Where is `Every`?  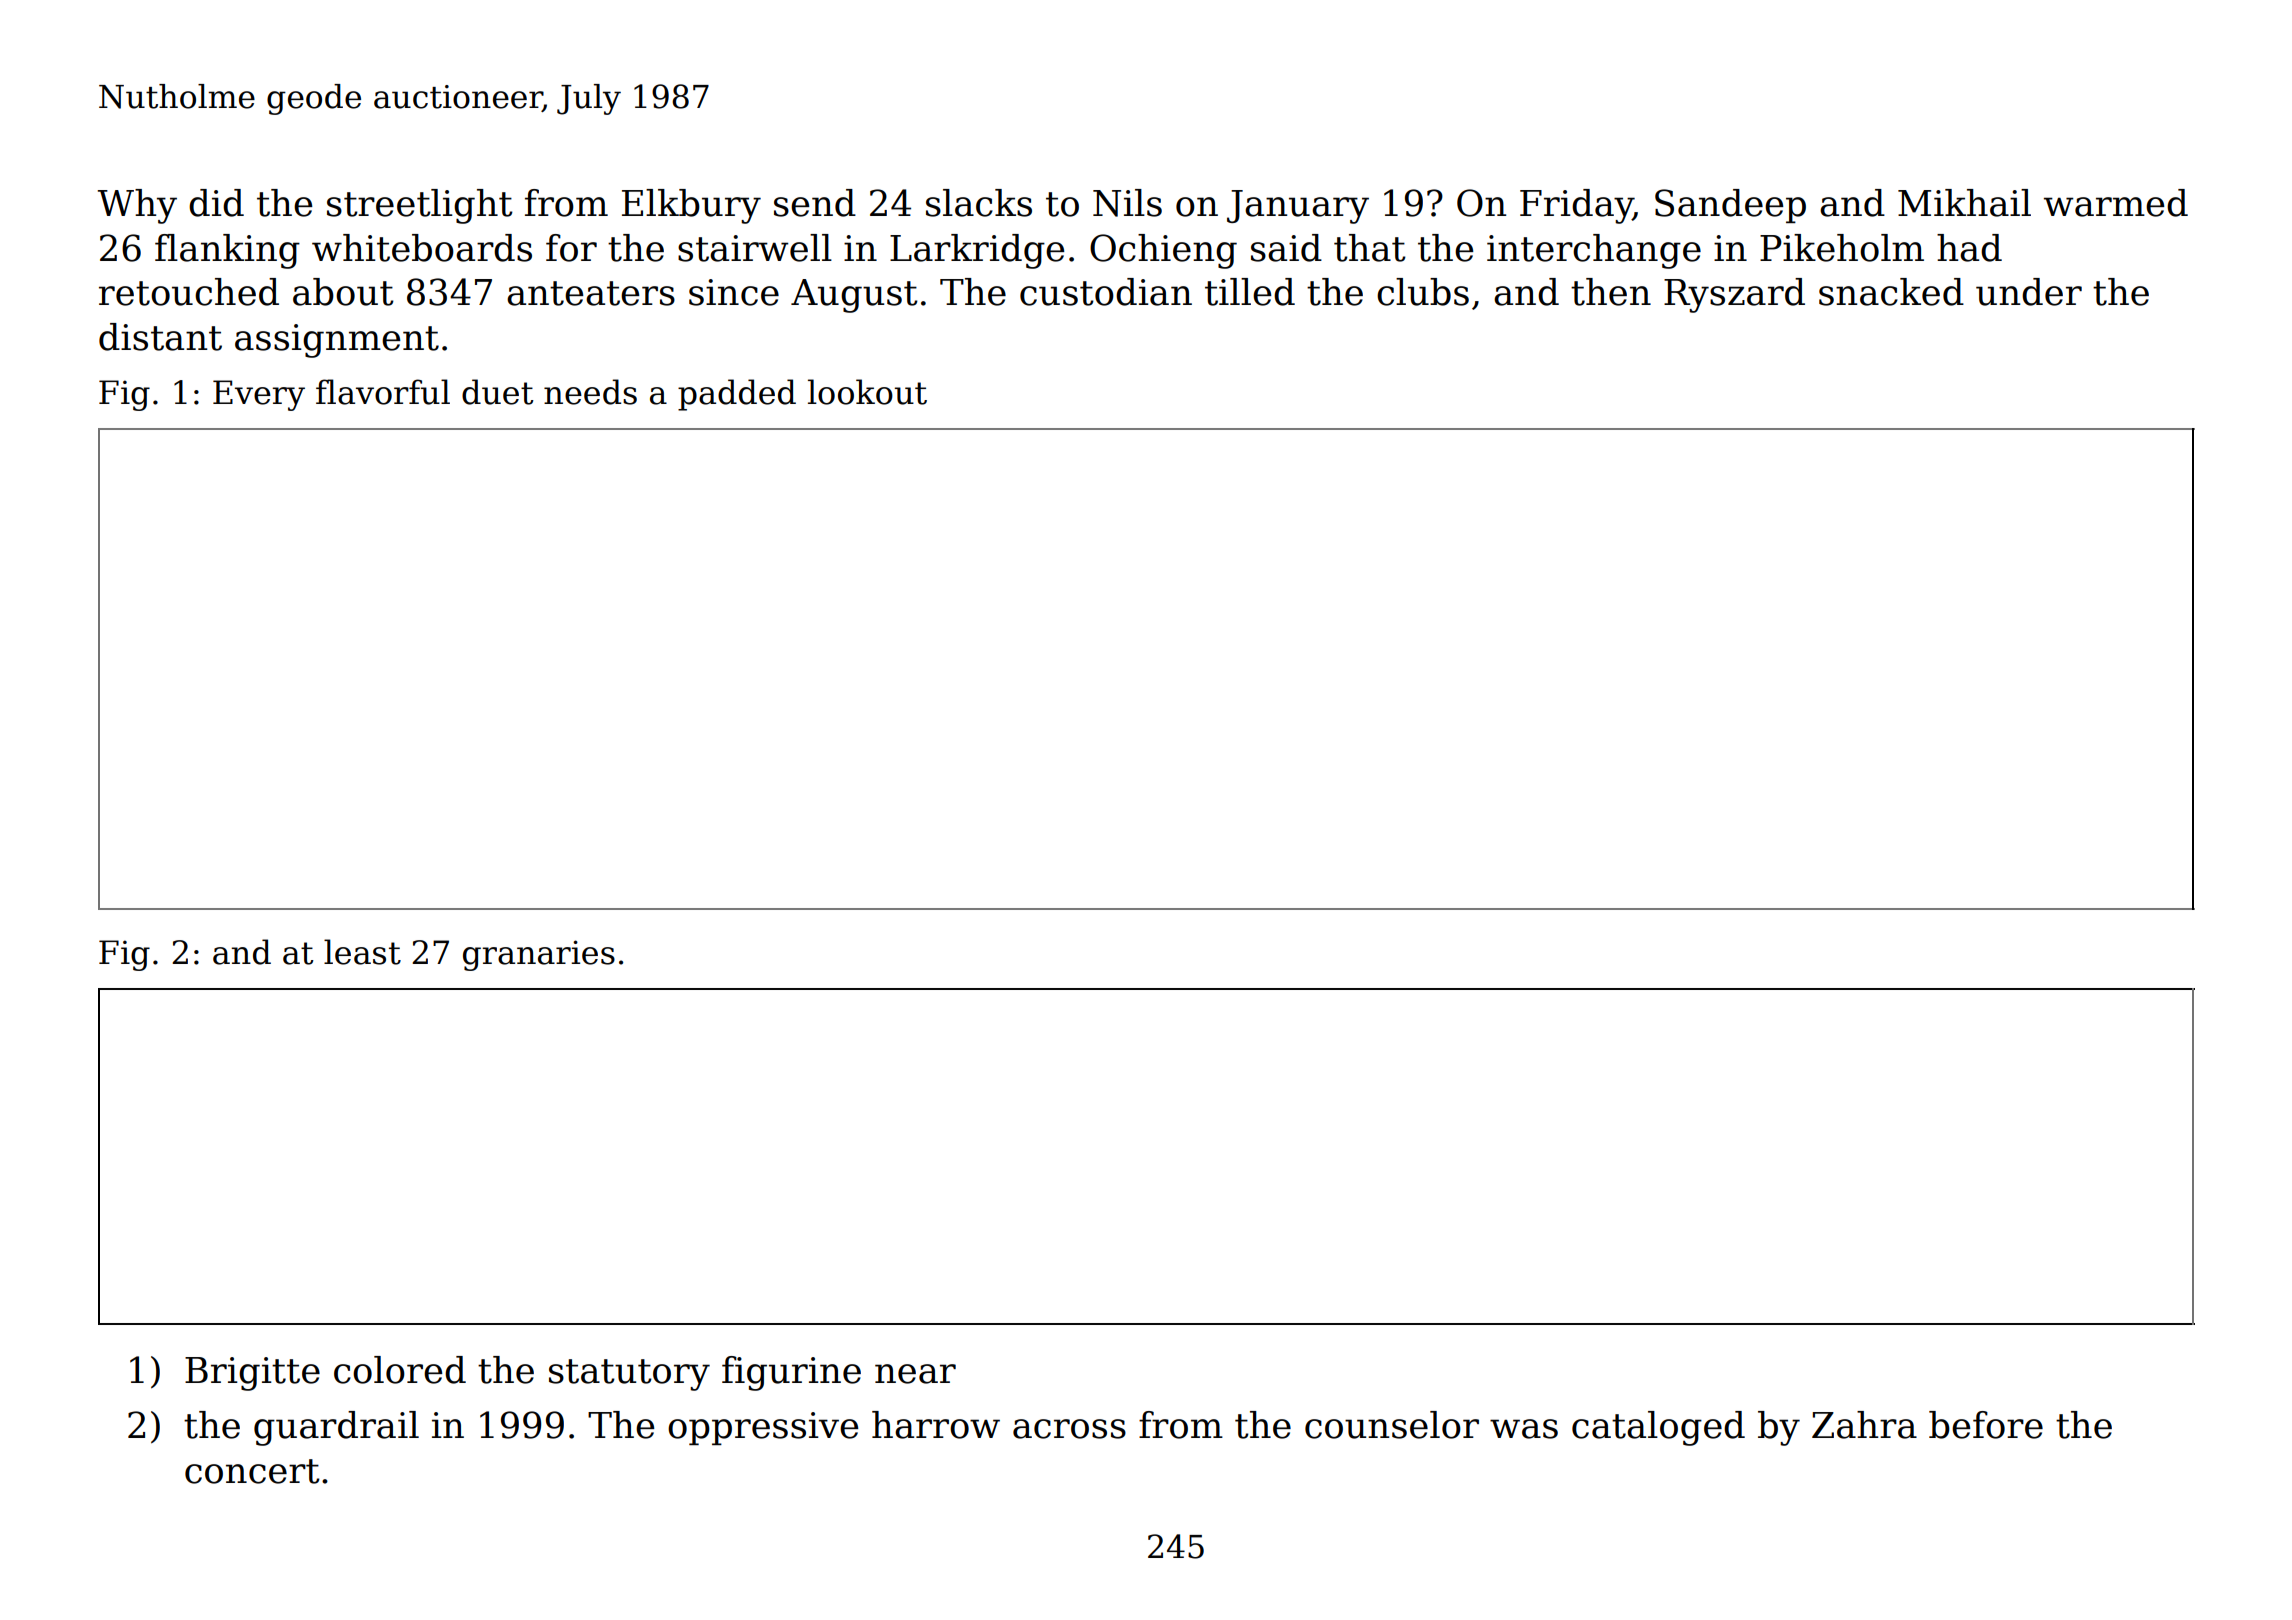 Every is located at coordinates (259, 395).
